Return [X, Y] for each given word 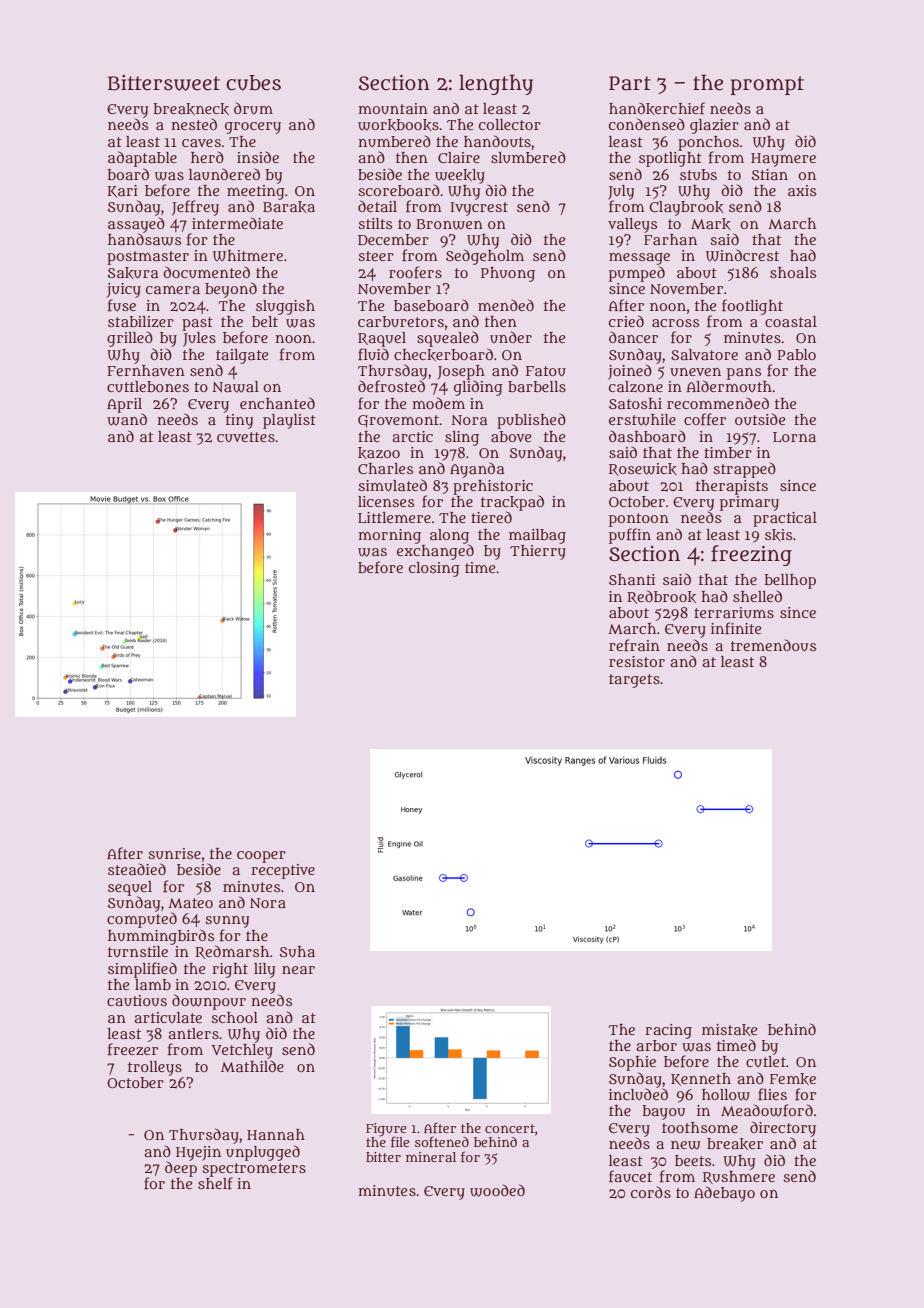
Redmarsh [232, 952]
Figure [386, 1129]
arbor [656, 1045]
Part [630, 83]
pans [744, 374]
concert [510, 1128]
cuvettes [246, 437]
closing [434, 569]
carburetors [401, 321]
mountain [393, 108]
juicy [124, 290]
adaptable [142, 159]
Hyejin [198, 1153]
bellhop [790, 581]
